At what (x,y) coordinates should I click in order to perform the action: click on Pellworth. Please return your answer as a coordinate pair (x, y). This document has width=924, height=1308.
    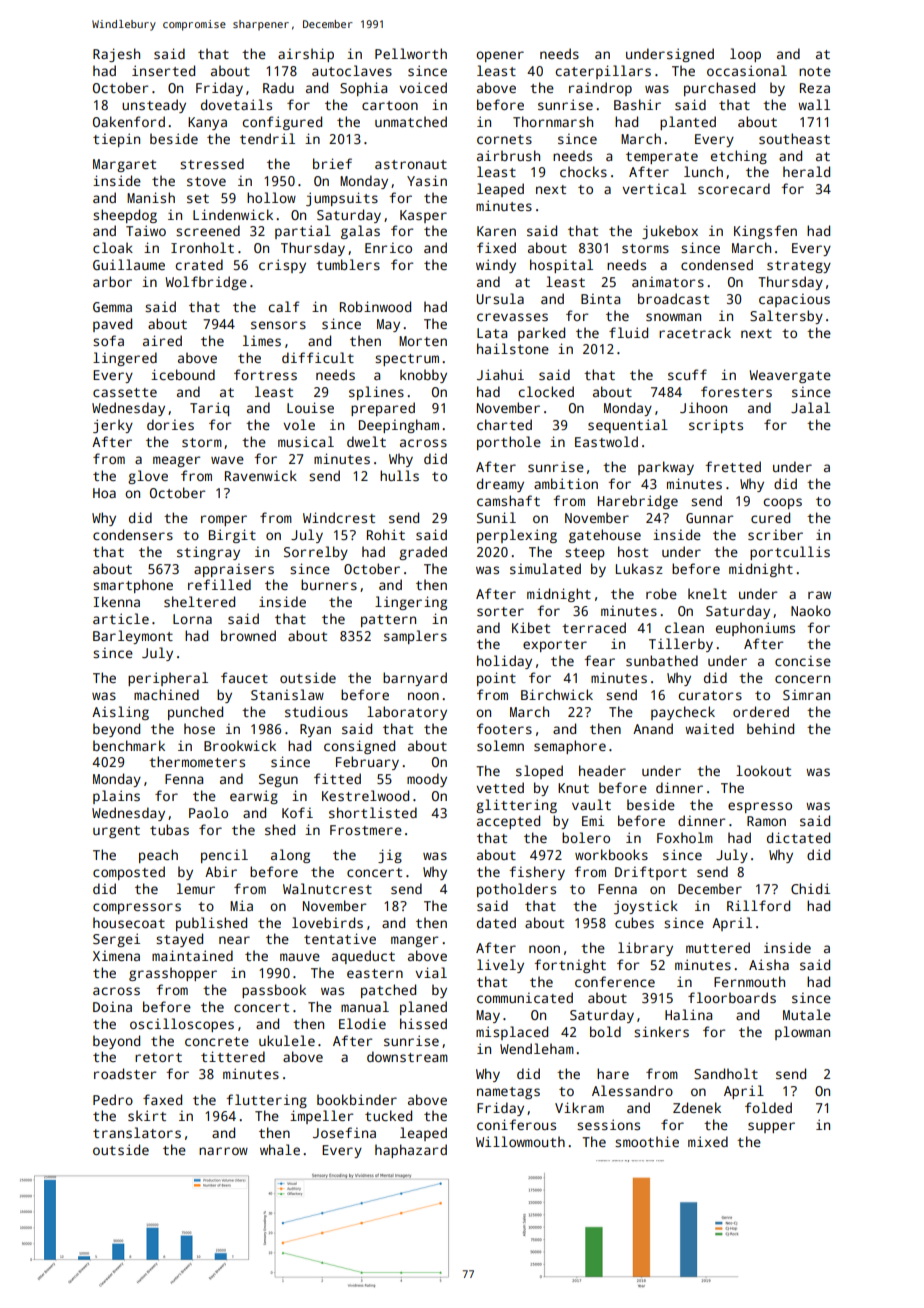
    Looking at the image, I should click on (411, 53).
